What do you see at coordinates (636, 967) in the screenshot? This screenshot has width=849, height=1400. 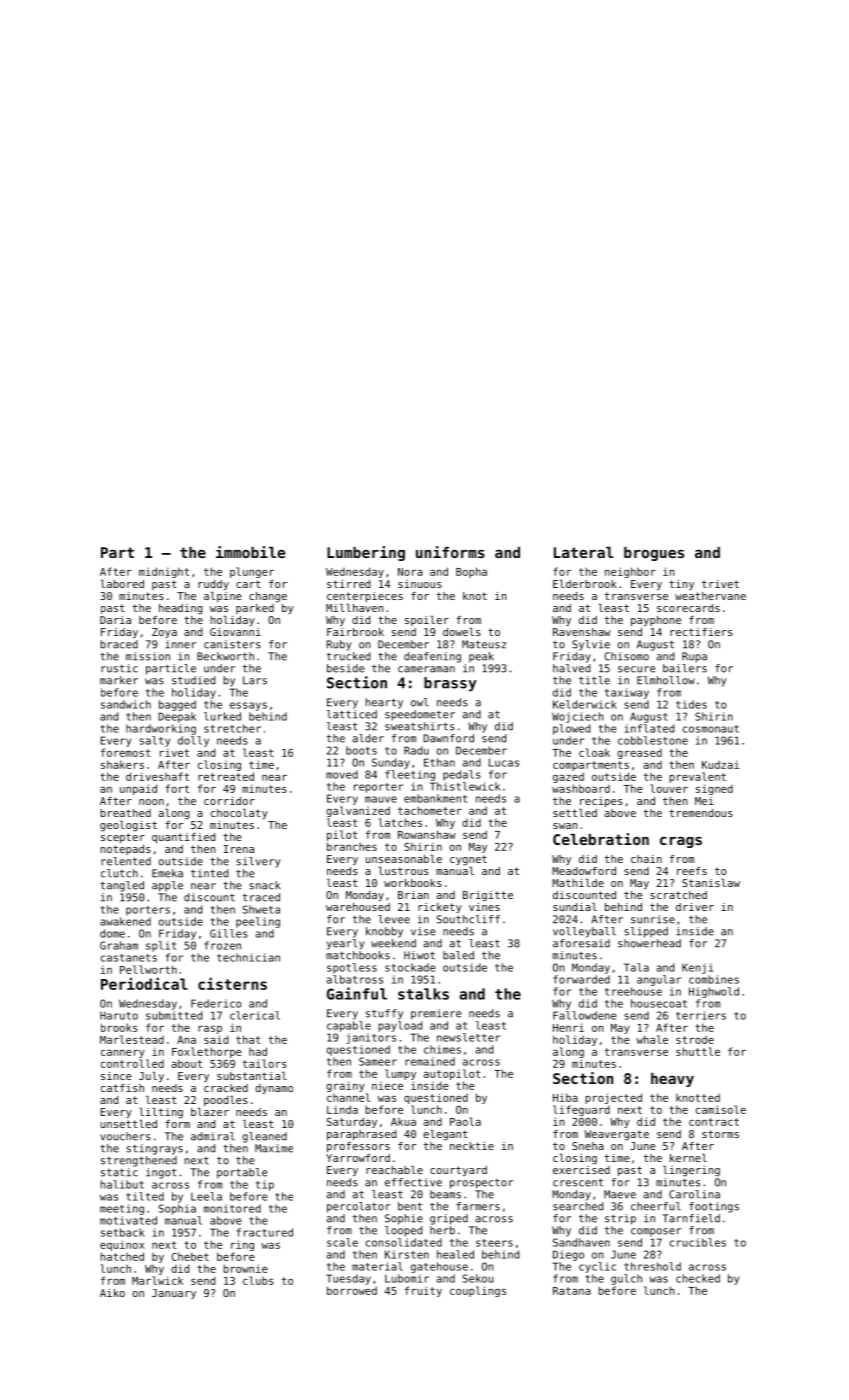 I see `Tala` at bounding box center [636, 967].
